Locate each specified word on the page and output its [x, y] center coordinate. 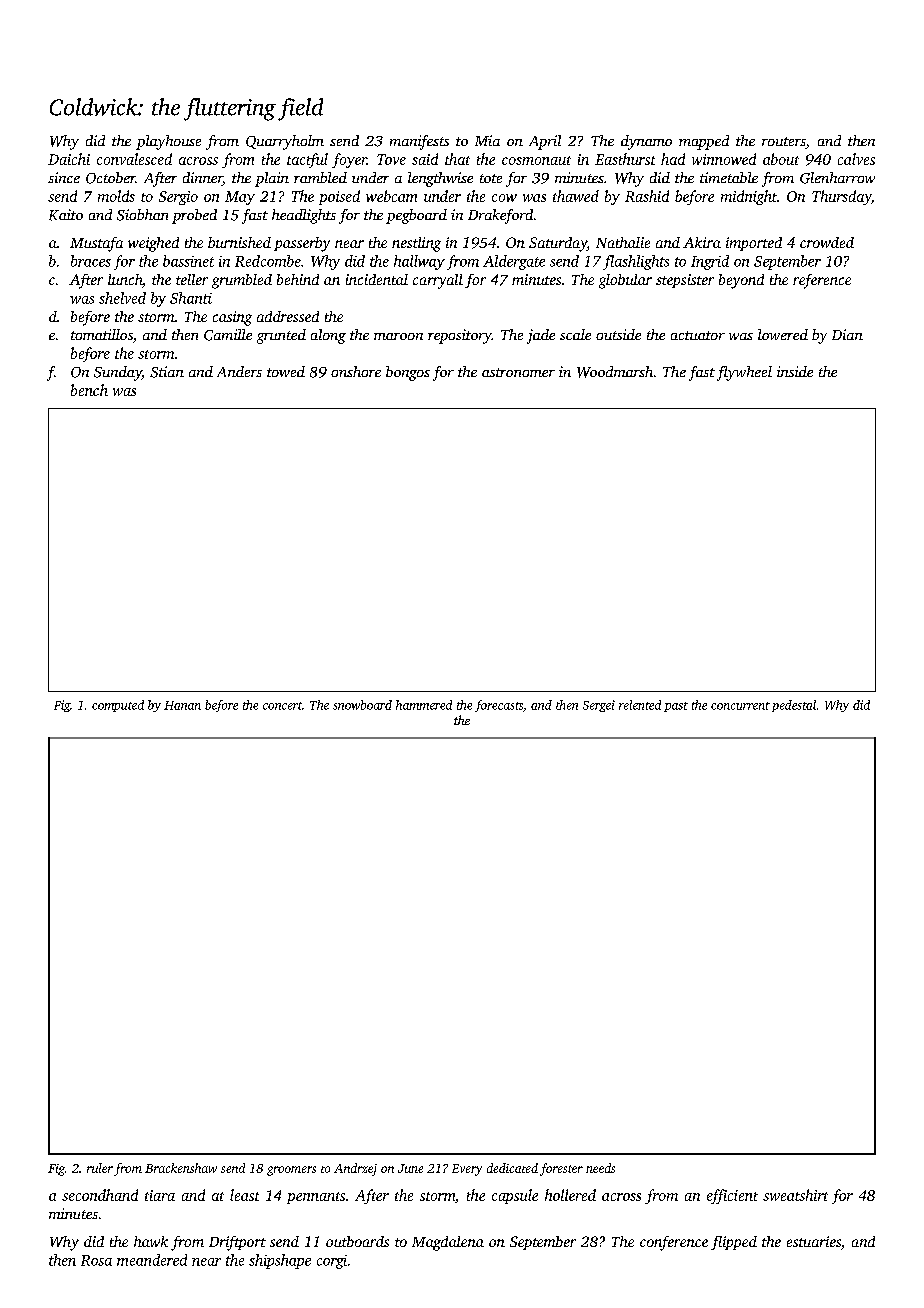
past [676, 707]
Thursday [841, 197]
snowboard [362, 705]
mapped [704, 142]
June [410, 1168]
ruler [100, 1168]
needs [600, 1168]
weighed [153, 244]
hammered [424, 705]
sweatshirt [795, 1195]
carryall [438, 281]
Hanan [182, 705]
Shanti [191, 298]
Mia [487, 140]
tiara [160, 1195]
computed [118, 706]
